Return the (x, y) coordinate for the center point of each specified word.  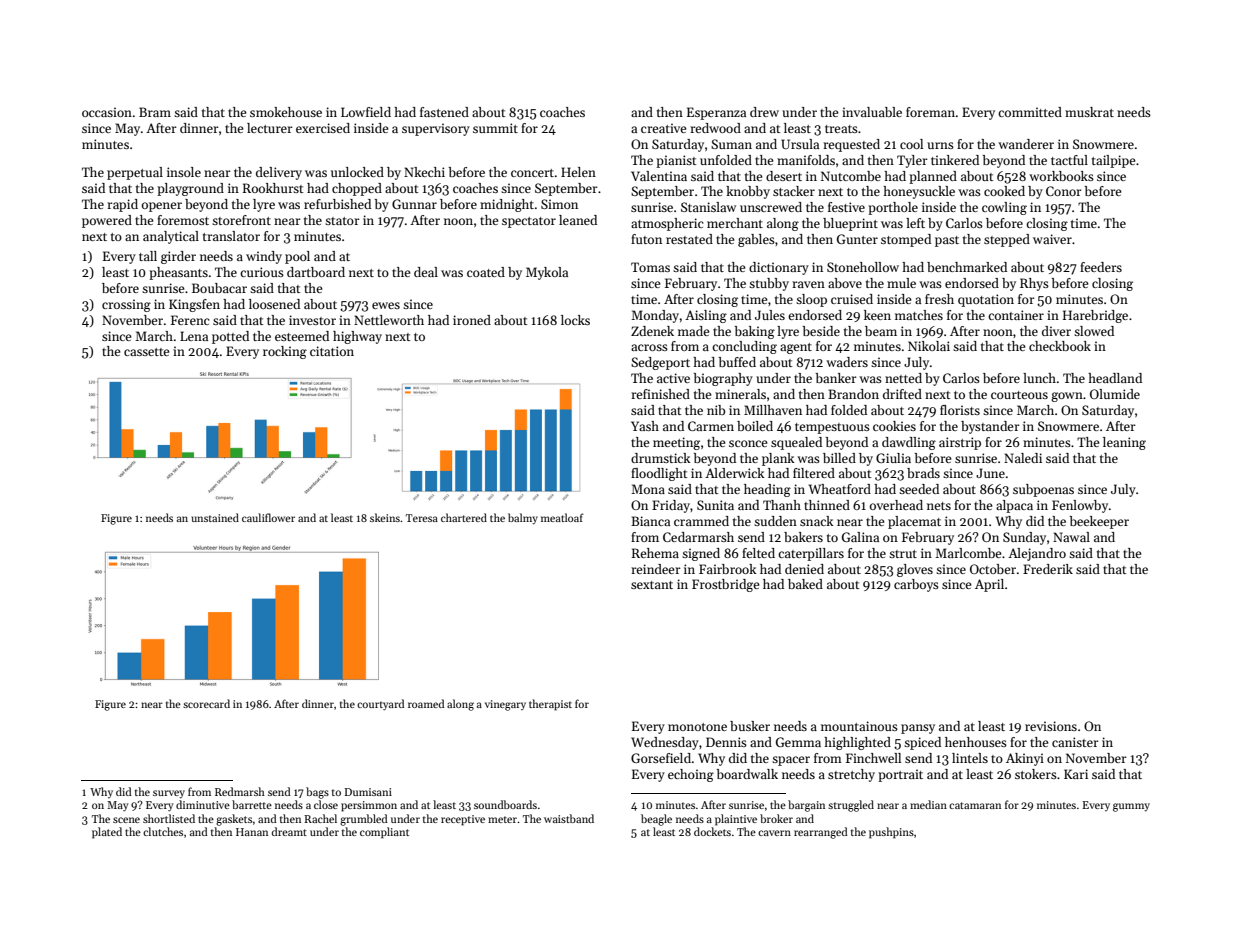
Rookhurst (273, 188)
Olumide (1115, 394)
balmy (523, 518)
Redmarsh (240, 791)
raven (808, 284)
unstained (215, 517)
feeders (1101, 267)
